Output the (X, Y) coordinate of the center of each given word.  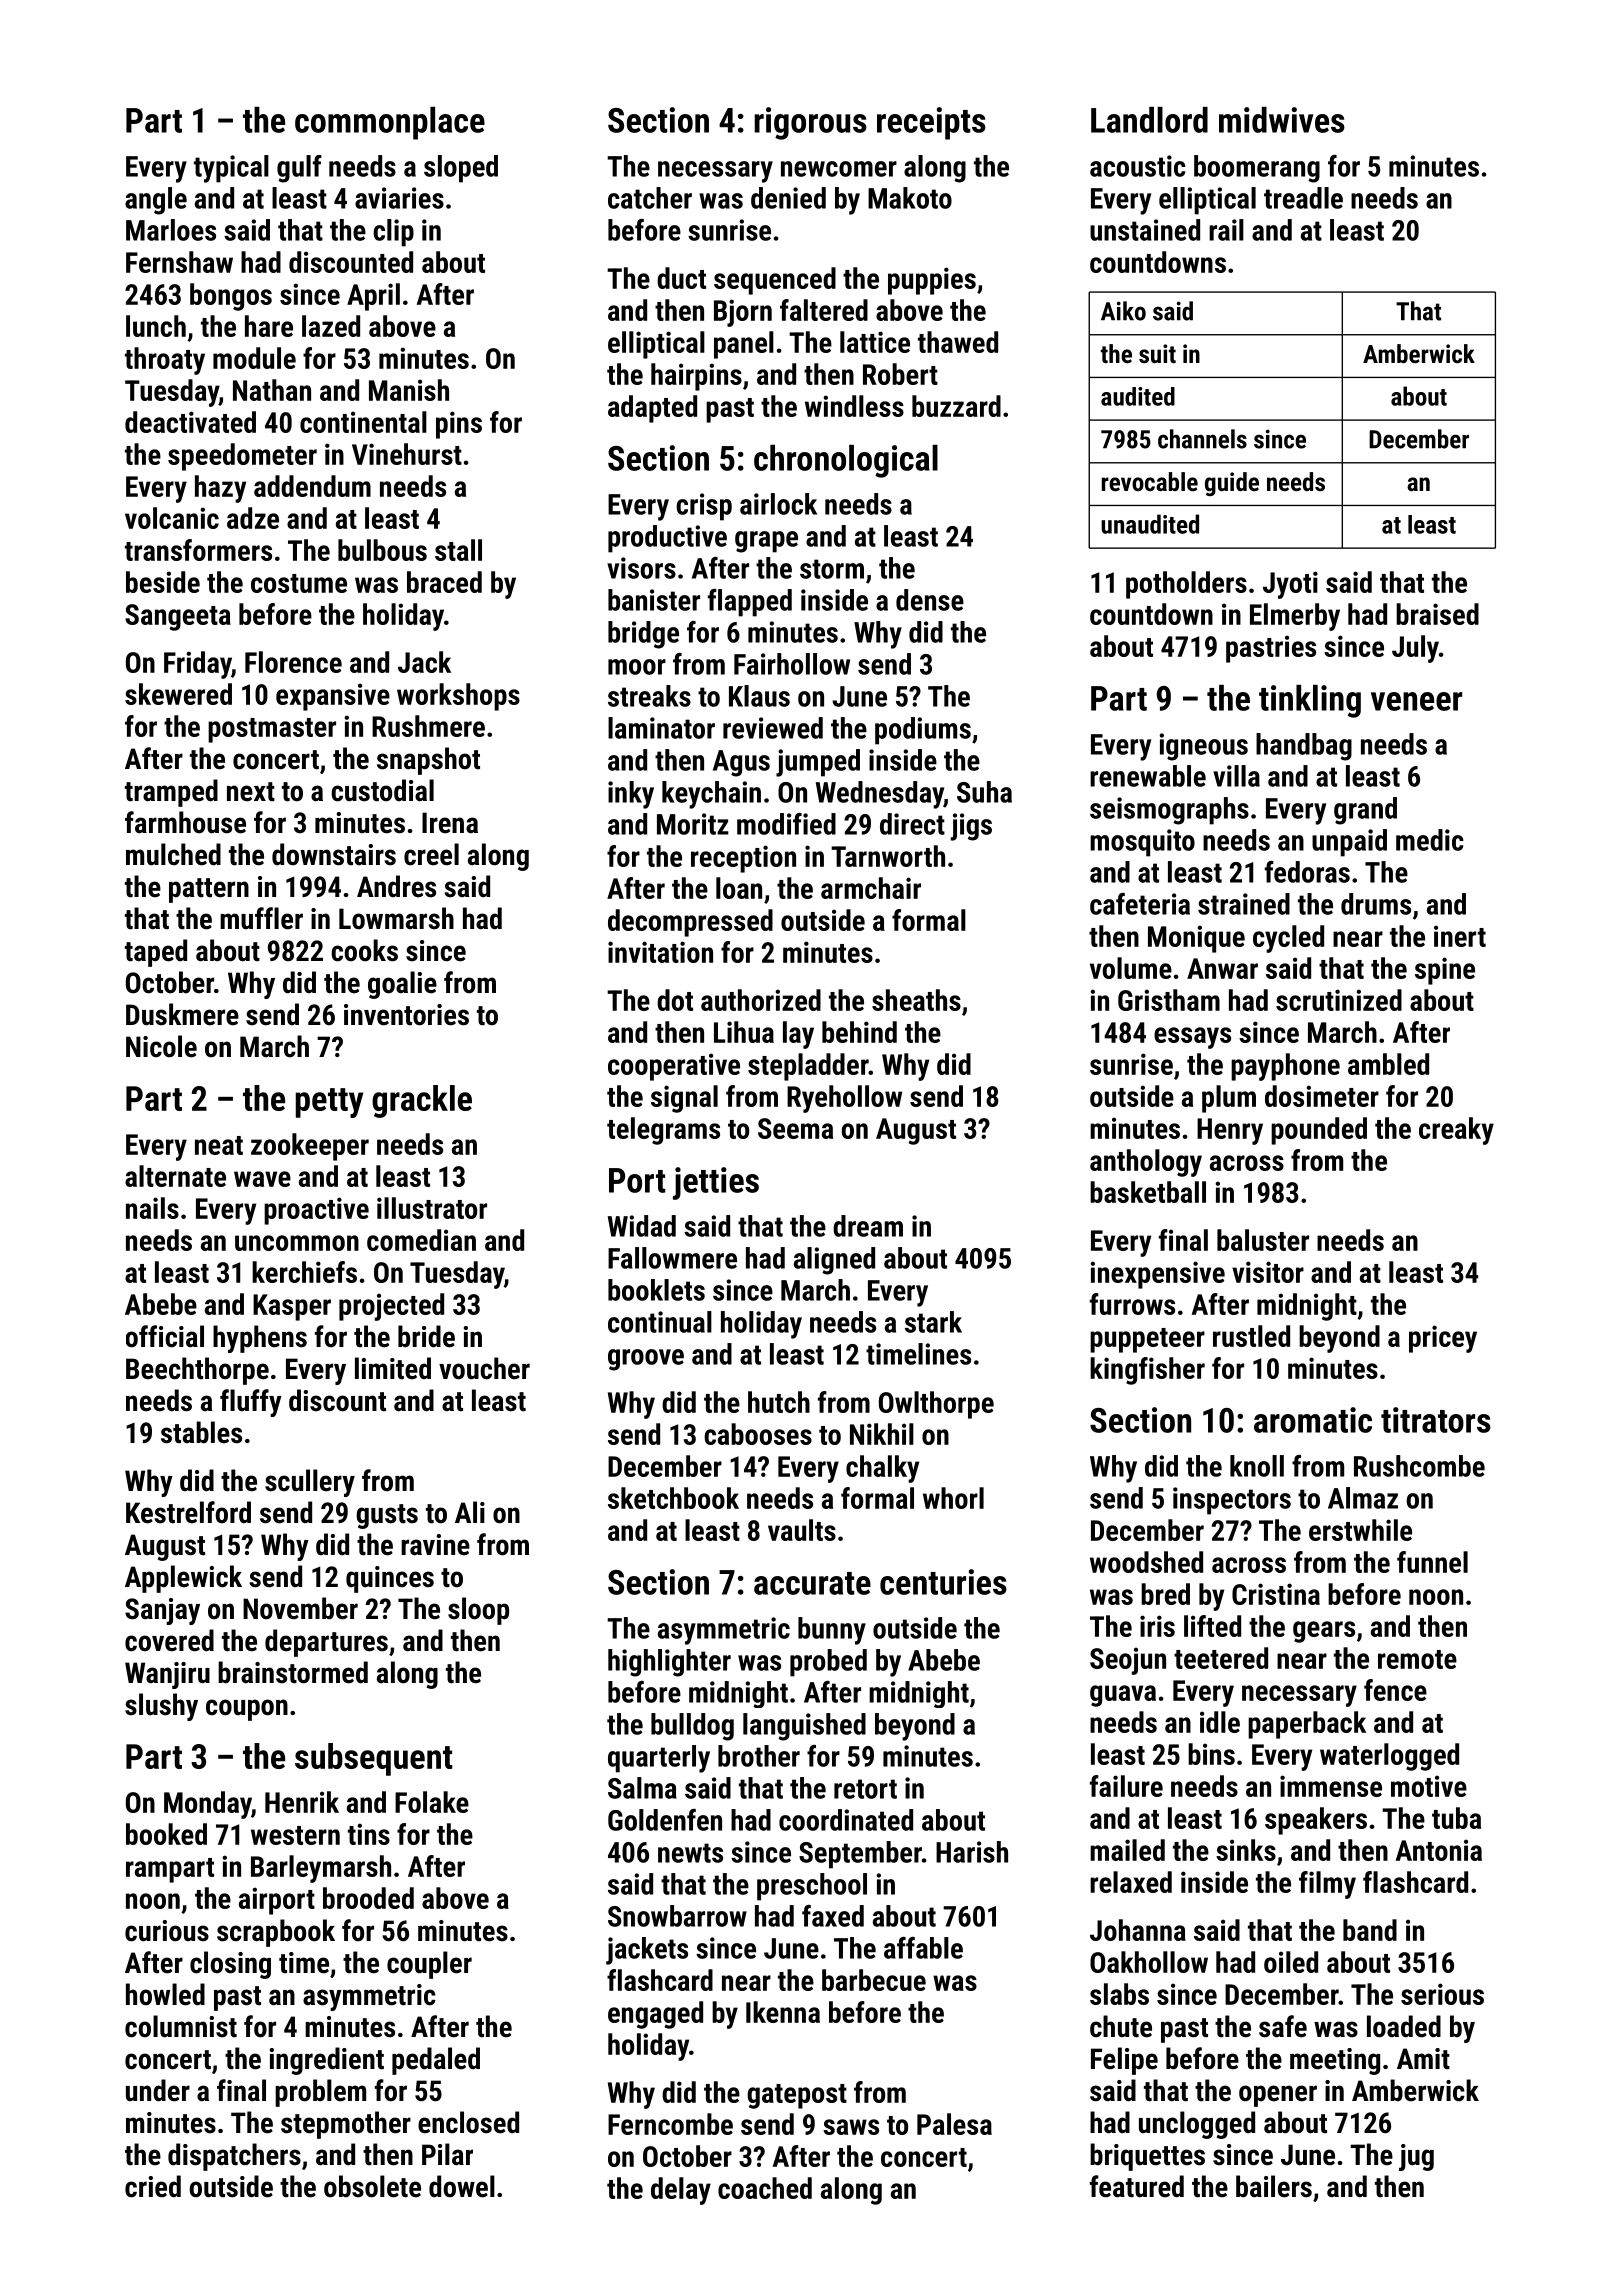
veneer (1416, 701)
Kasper (292, 1307)
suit (1157, 353)
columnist (181, 2026)
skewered (178, 694)
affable (923, 1948)
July (1415, 649)
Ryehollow (844, 1099)
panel (744, 345)
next (251, 792)
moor (637, 667)
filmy (1327, 1885)
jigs (971, 827)
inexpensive (1157, 1275)
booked (166, 1834)
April (373, 297)
